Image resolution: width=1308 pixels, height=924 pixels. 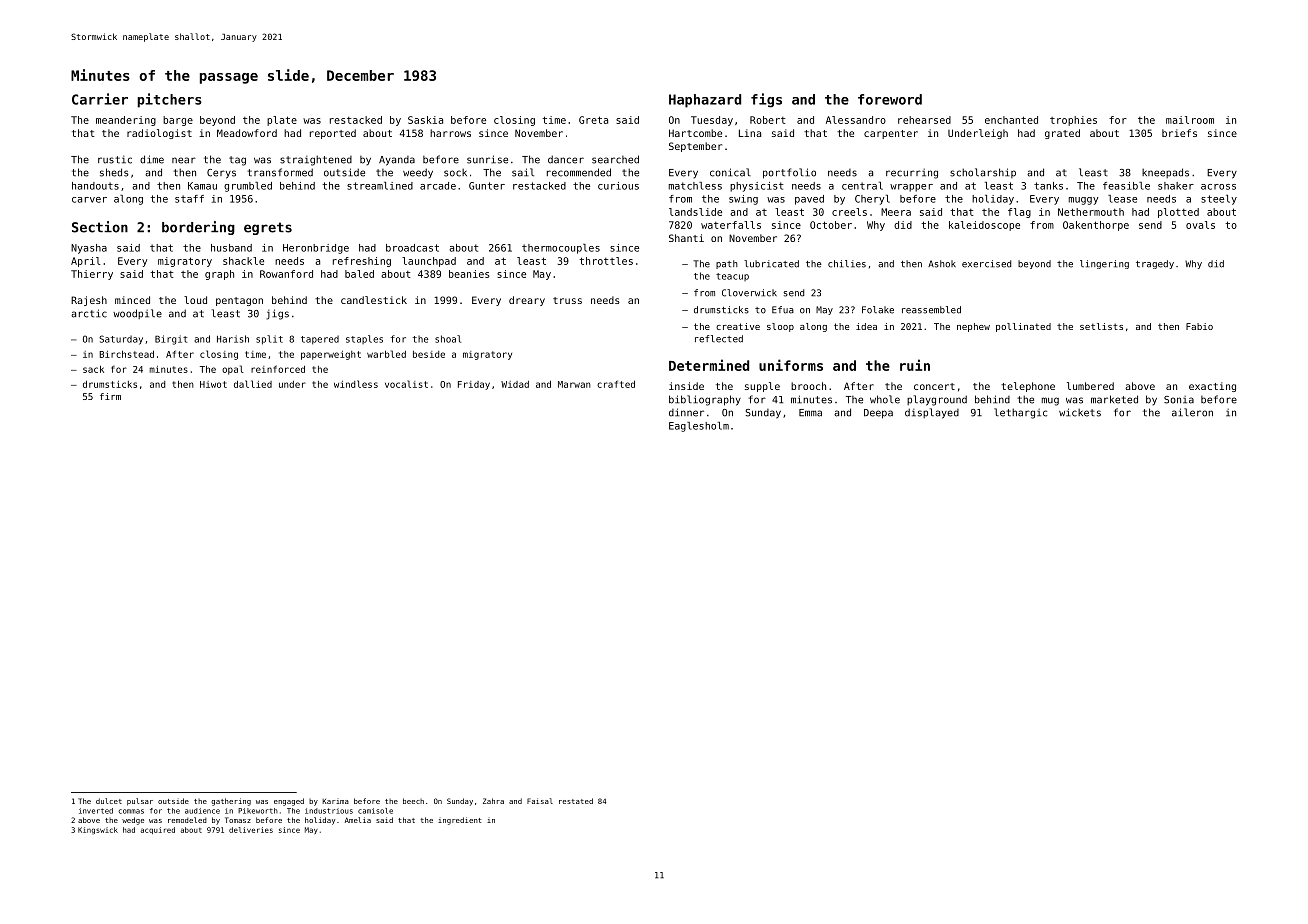 I want to click on foreword, so click(x=890, y=99).
